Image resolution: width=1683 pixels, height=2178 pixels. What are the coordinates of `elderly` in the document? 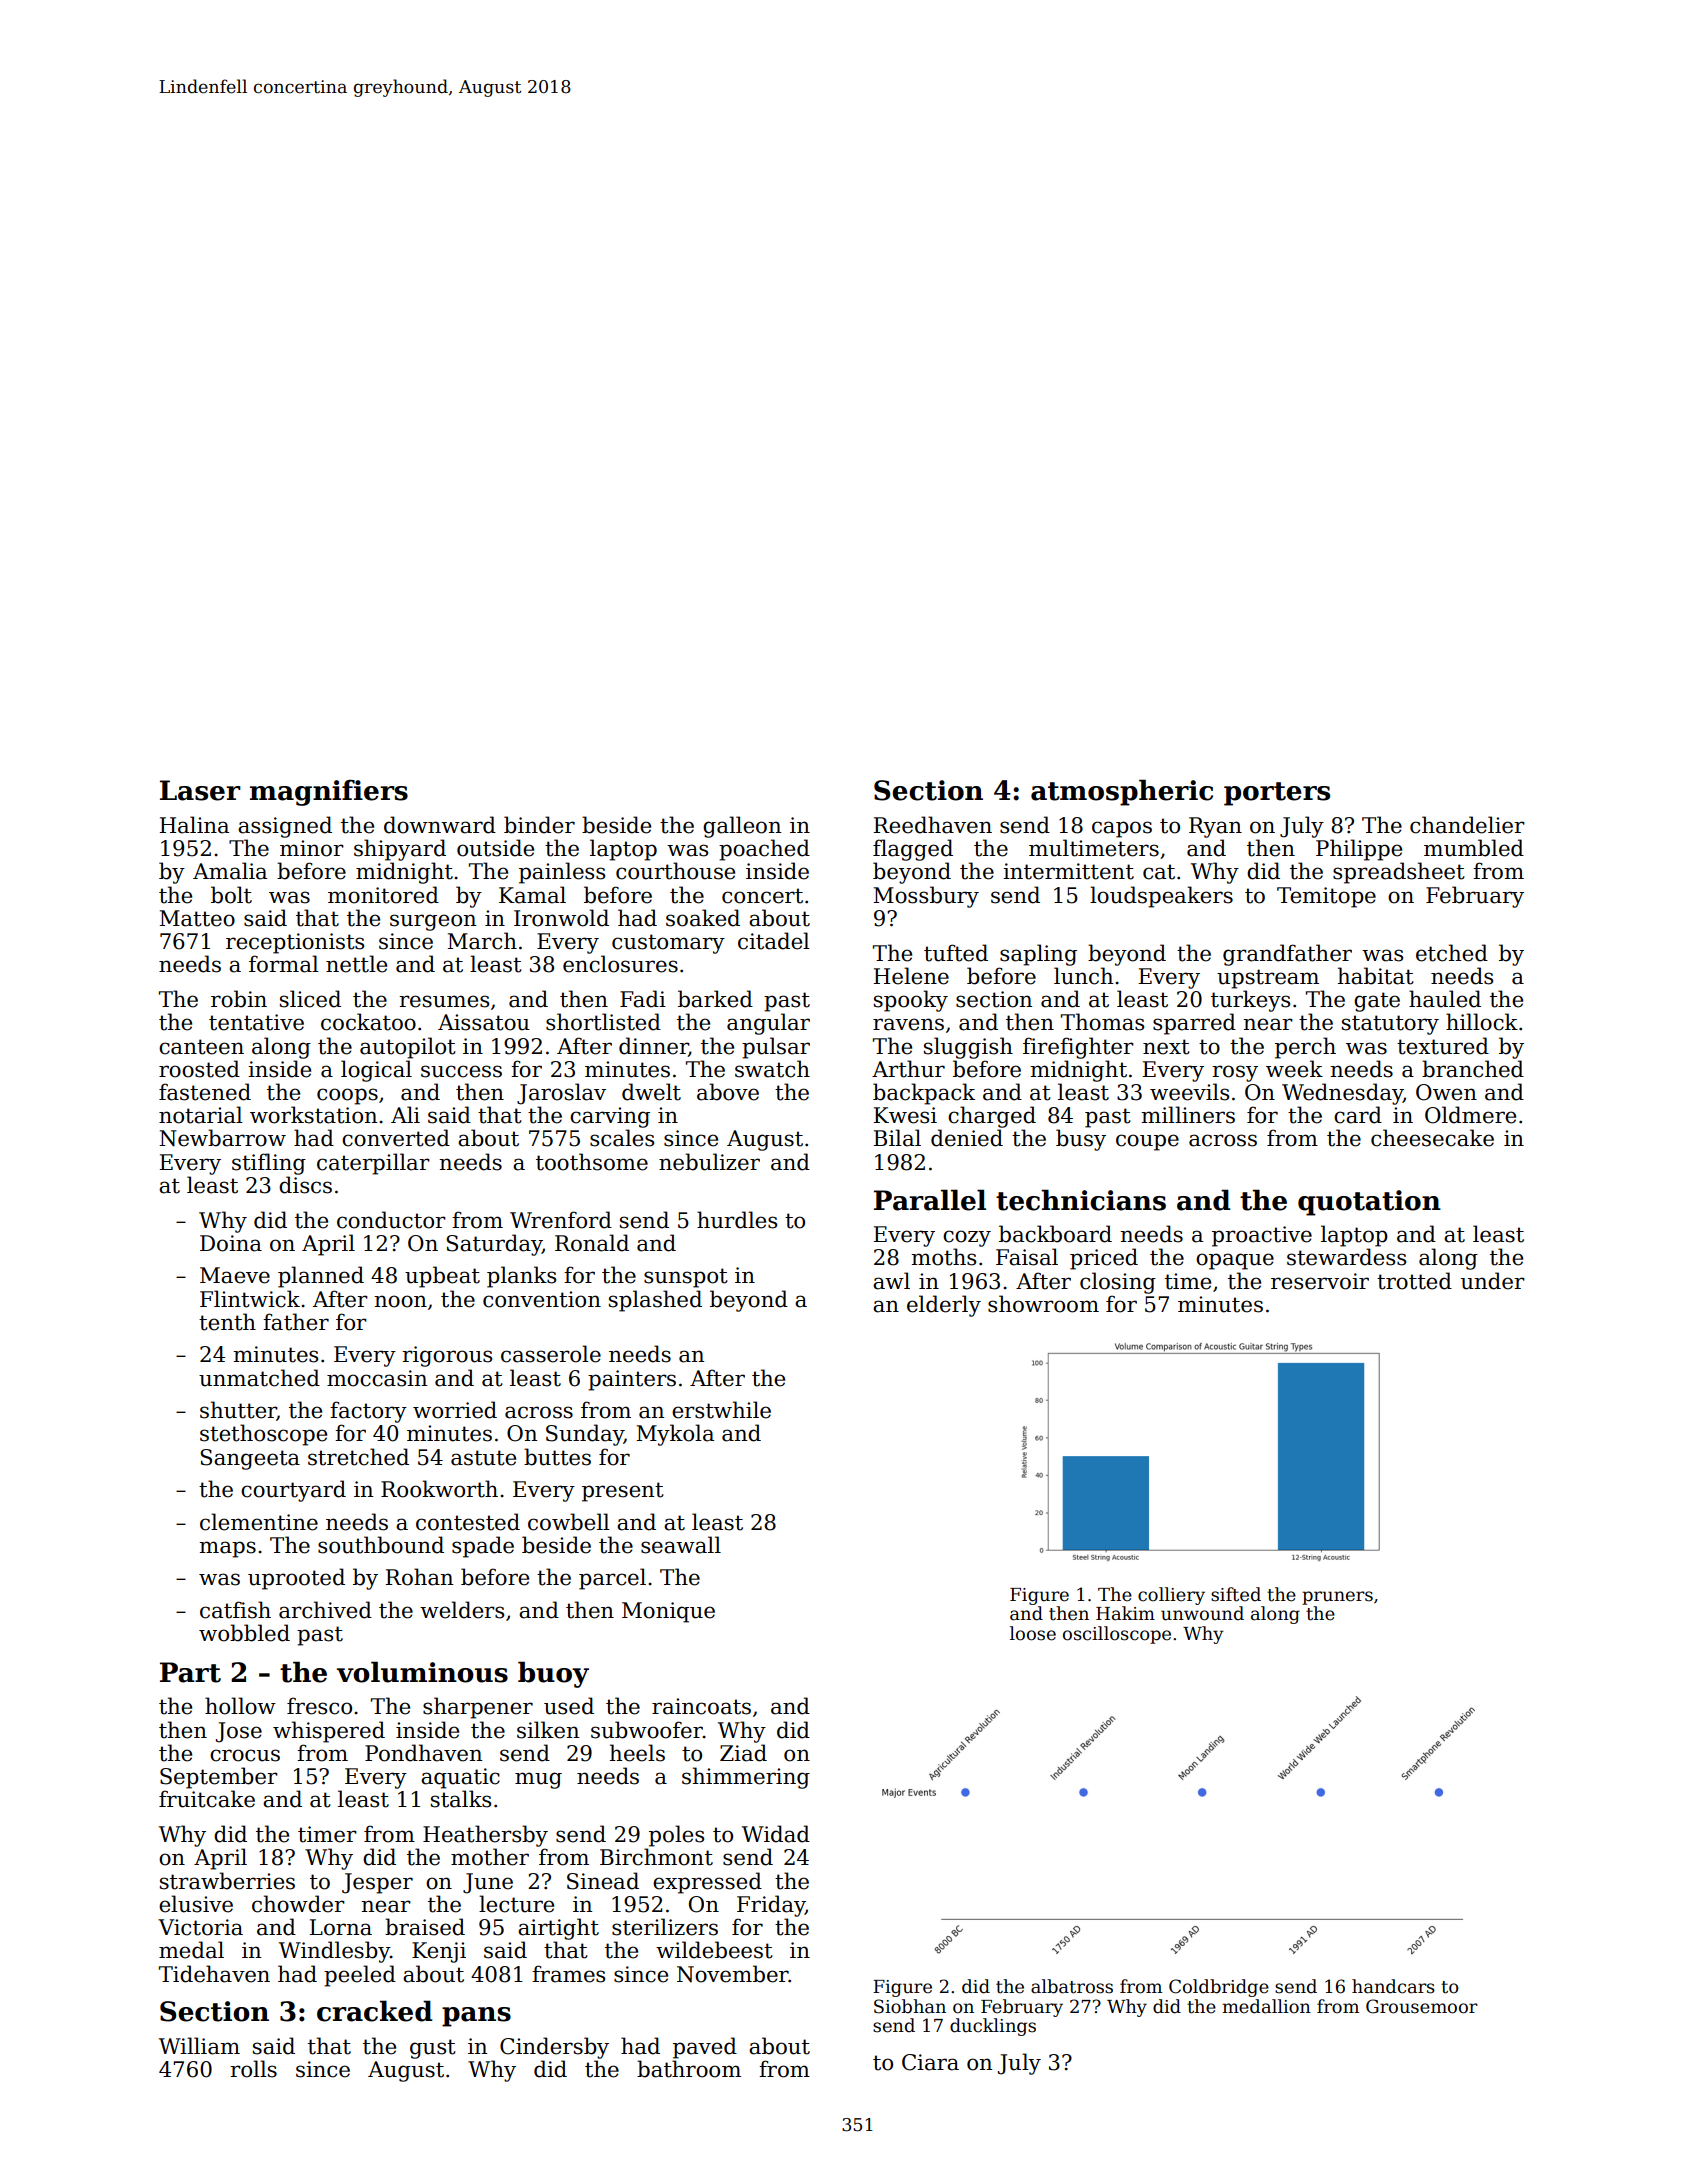 It's located at (944, 1306).
